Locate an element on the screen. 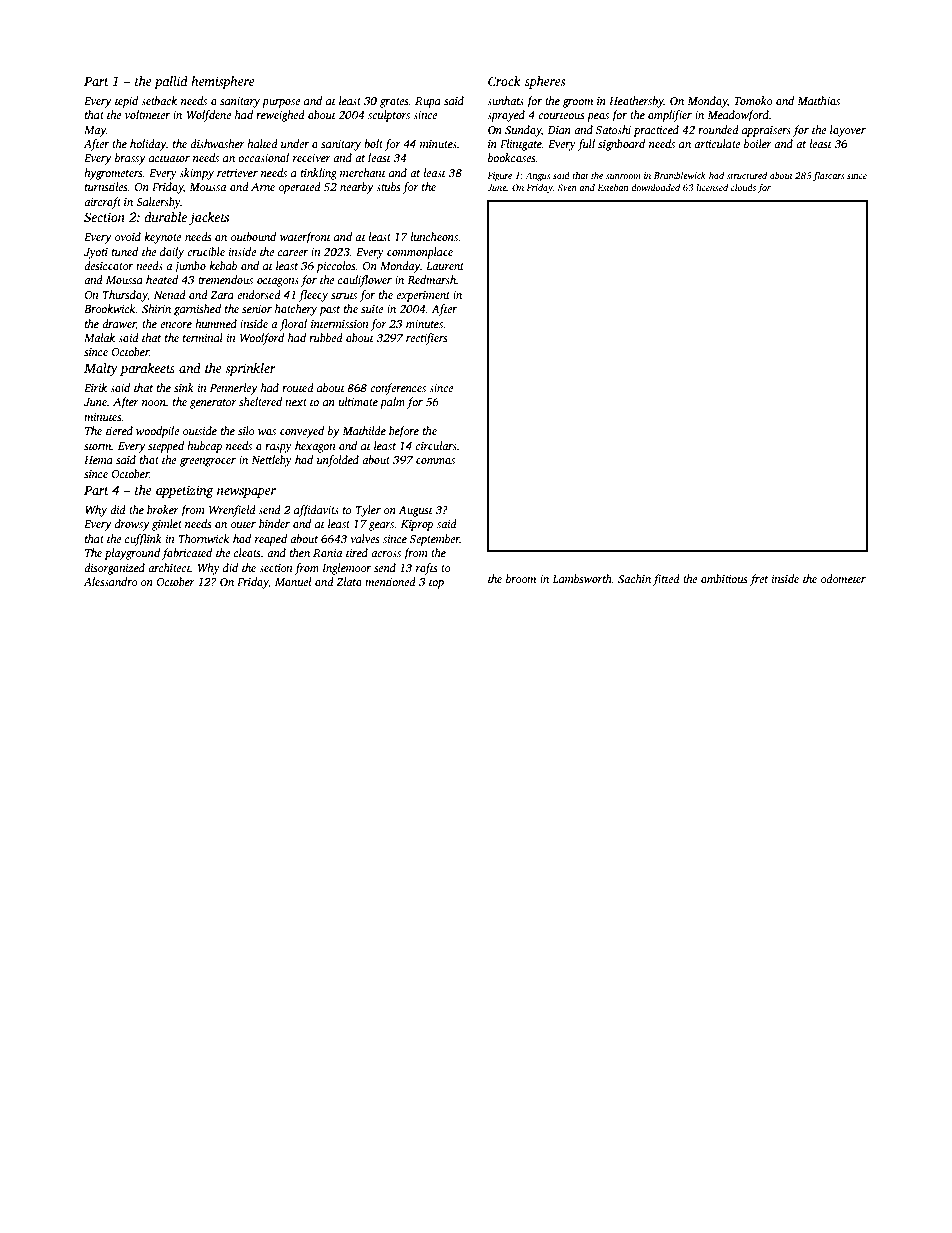 This screenshot has height=1233, width=952. pallid is located at coordinates (171, 82).
